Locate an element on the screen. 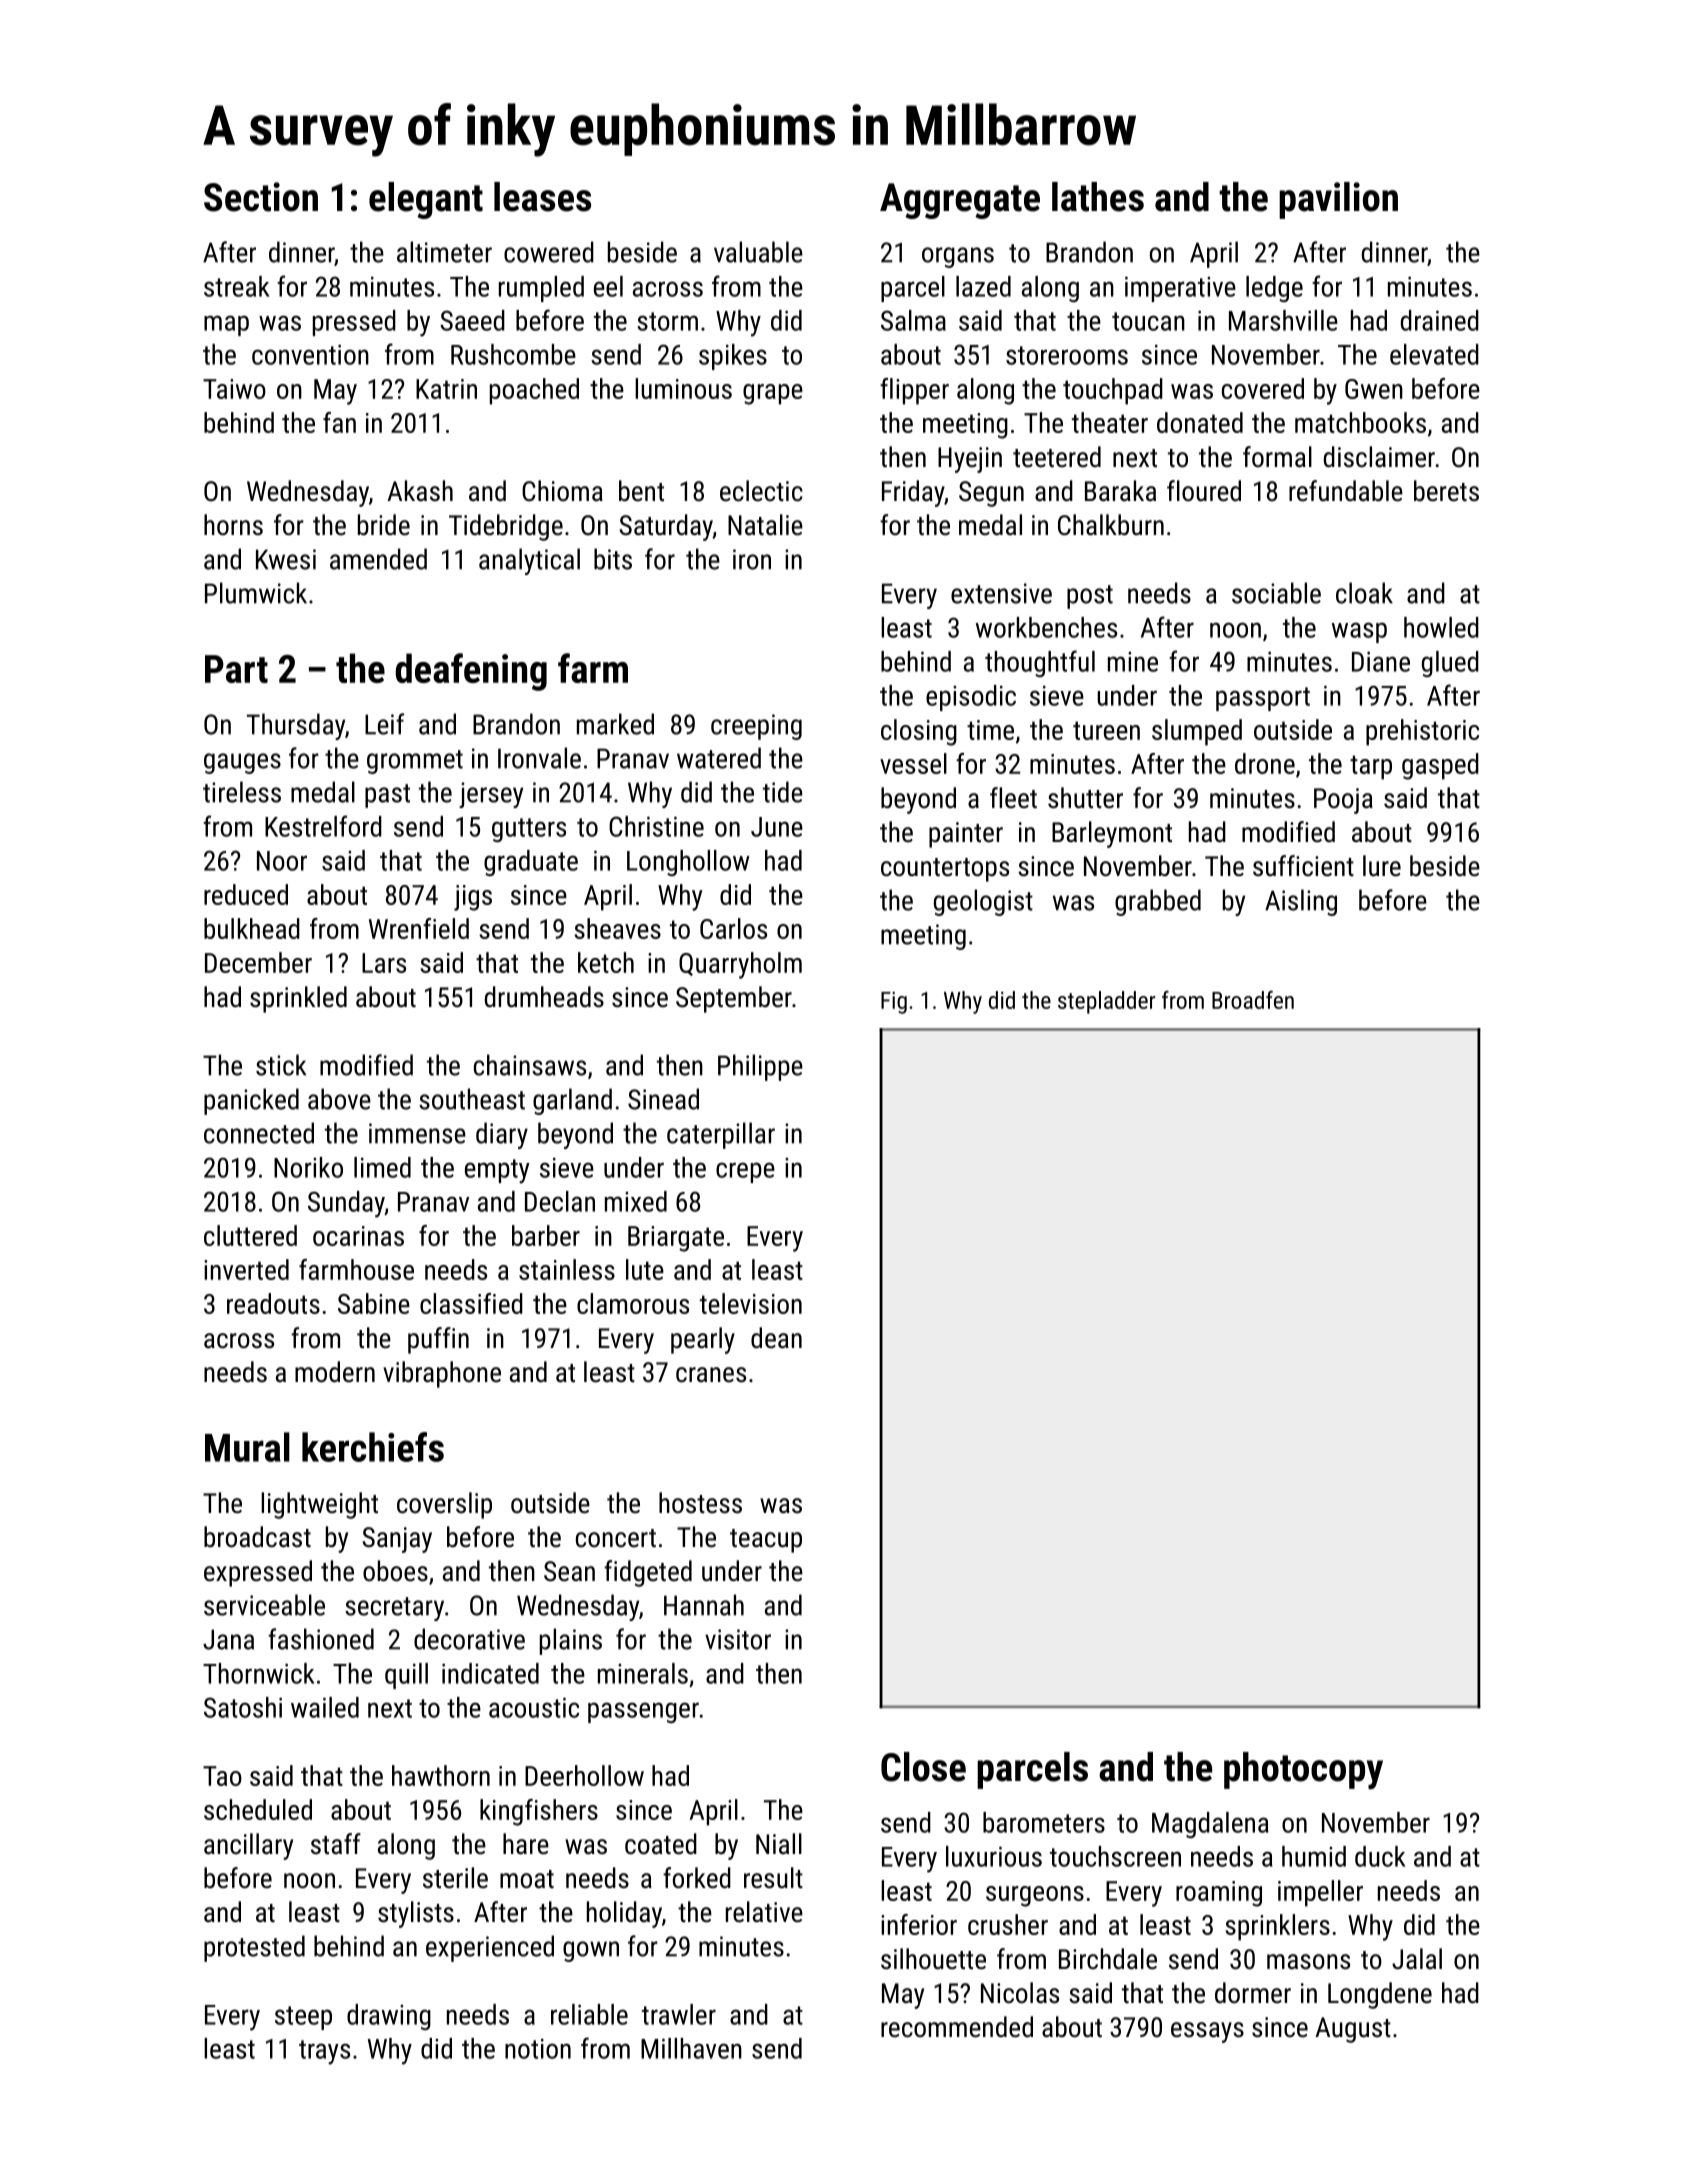 This screenshot has width=1683, height=2178. lute is located at coordinates (645, 1269).
